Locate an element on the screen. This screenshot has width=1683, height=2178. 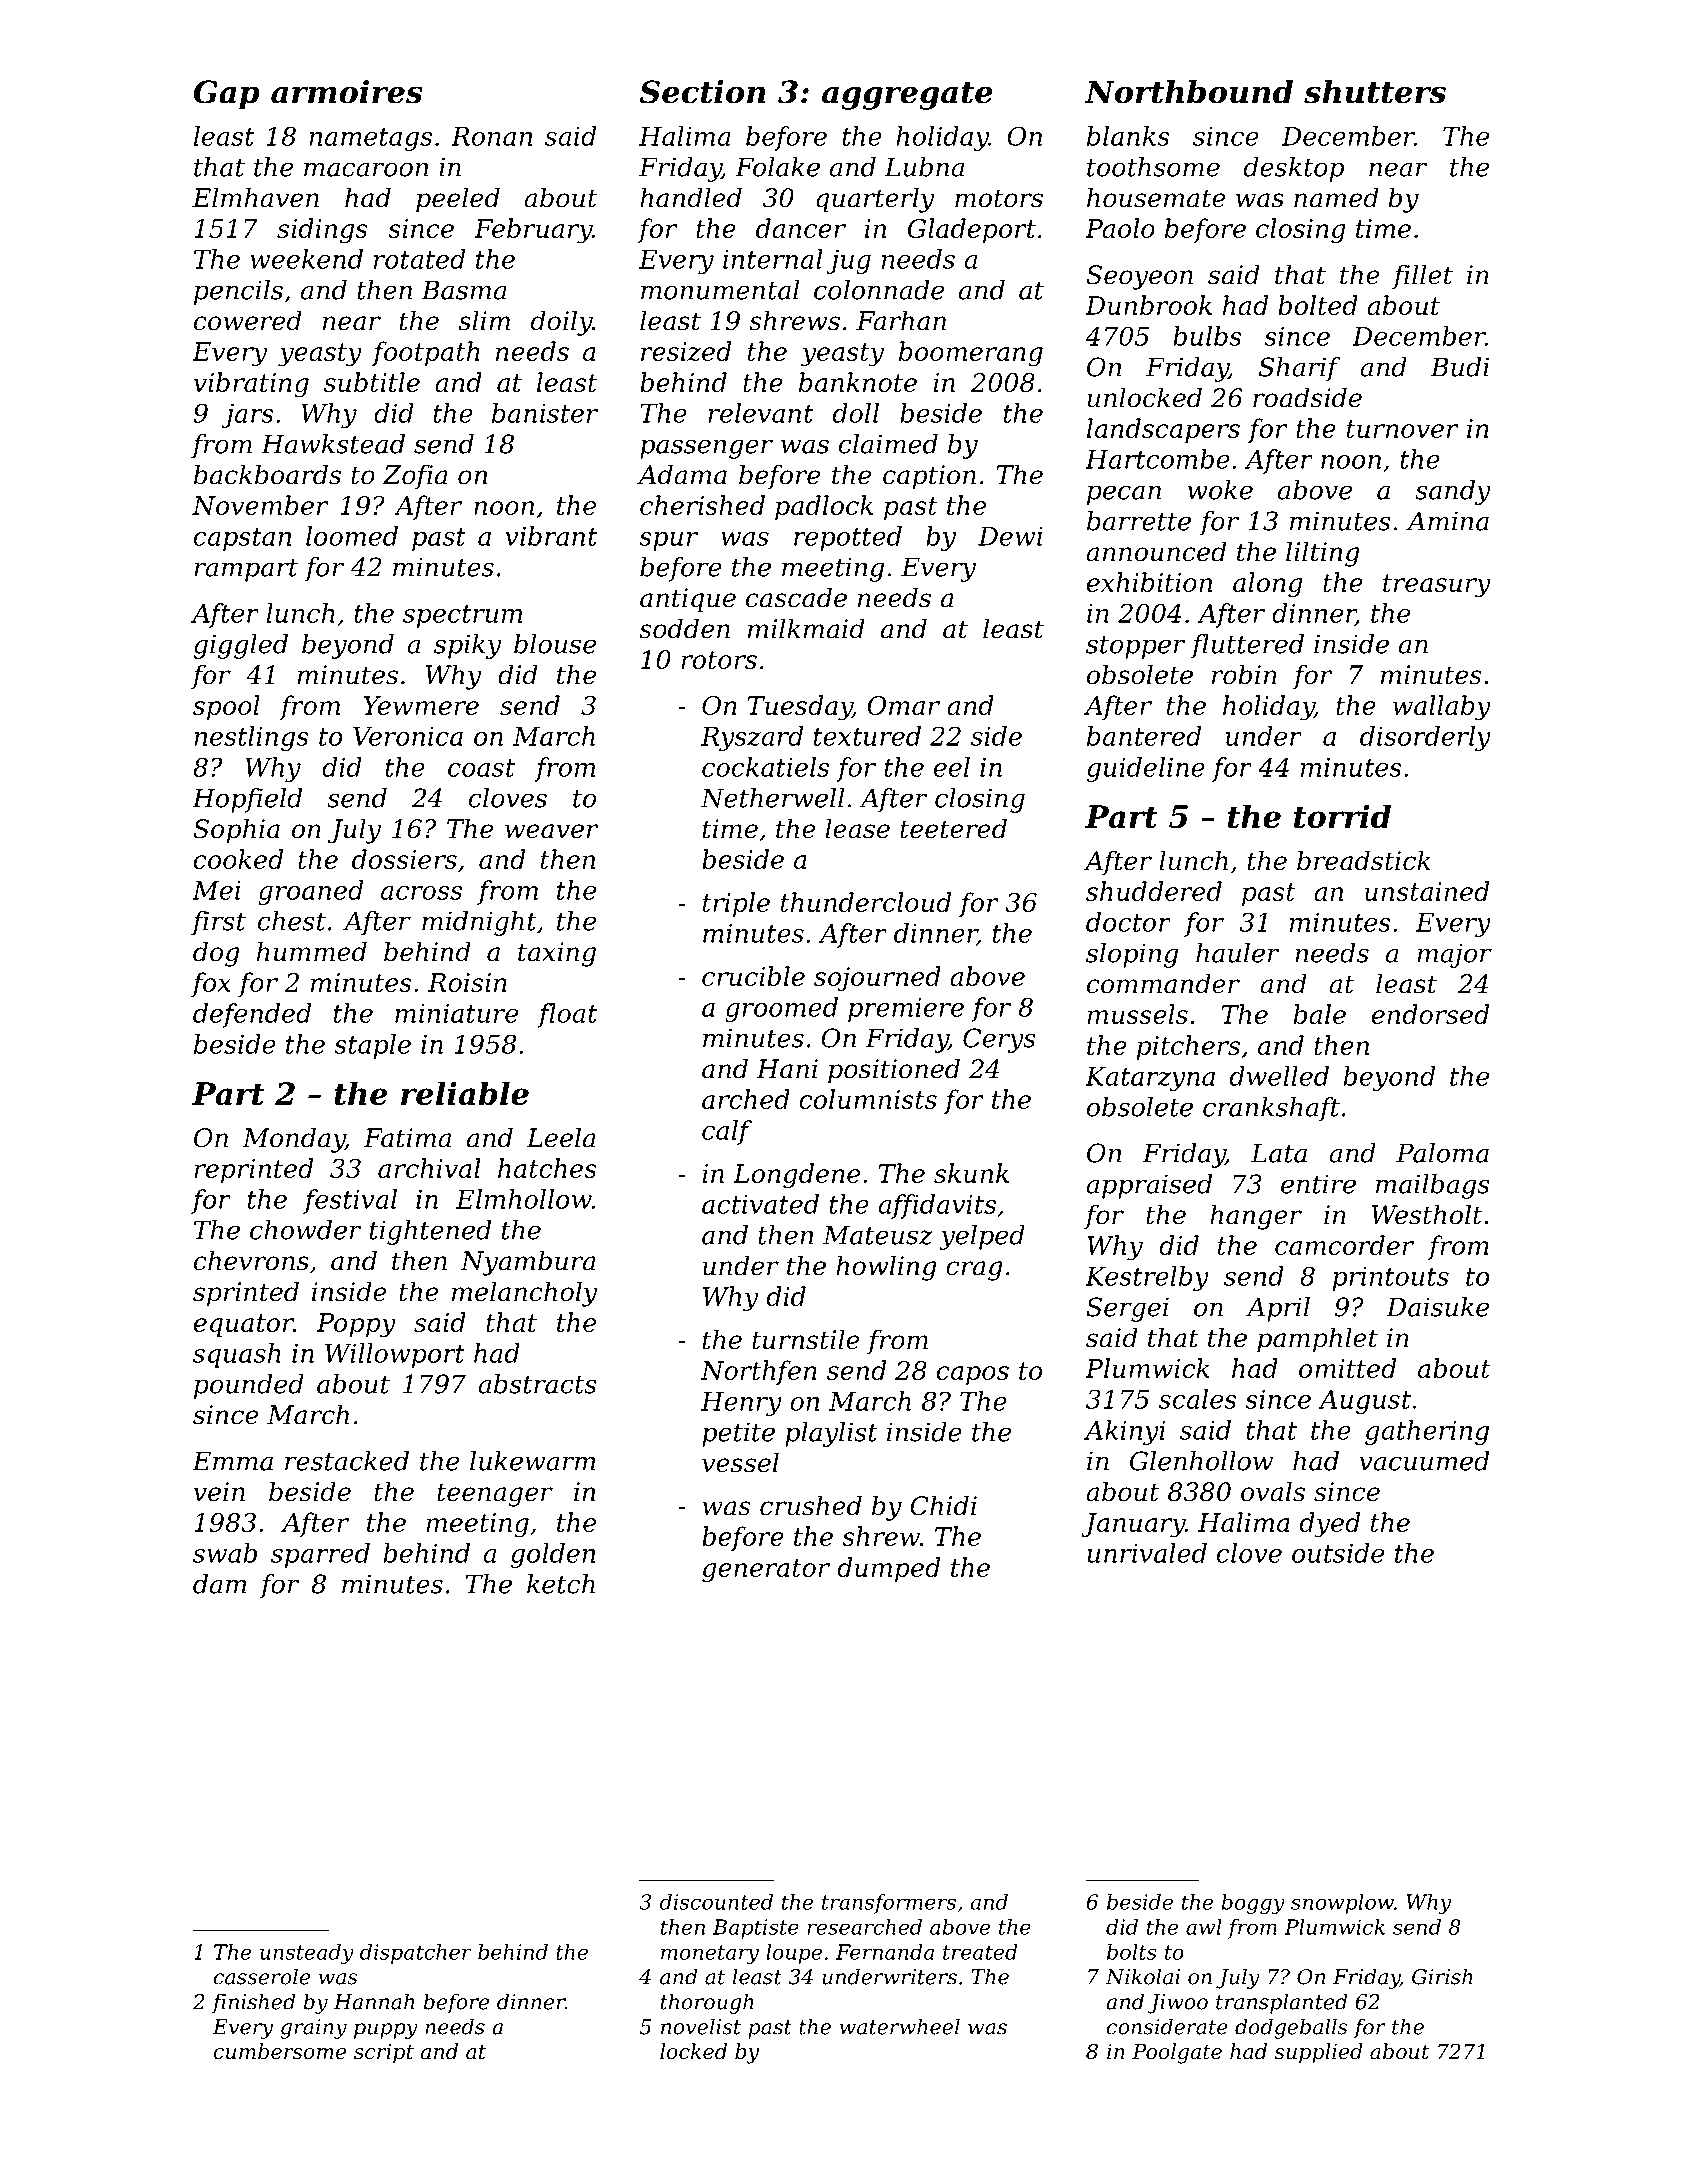
swab is located at coordinates (225, 1553).
